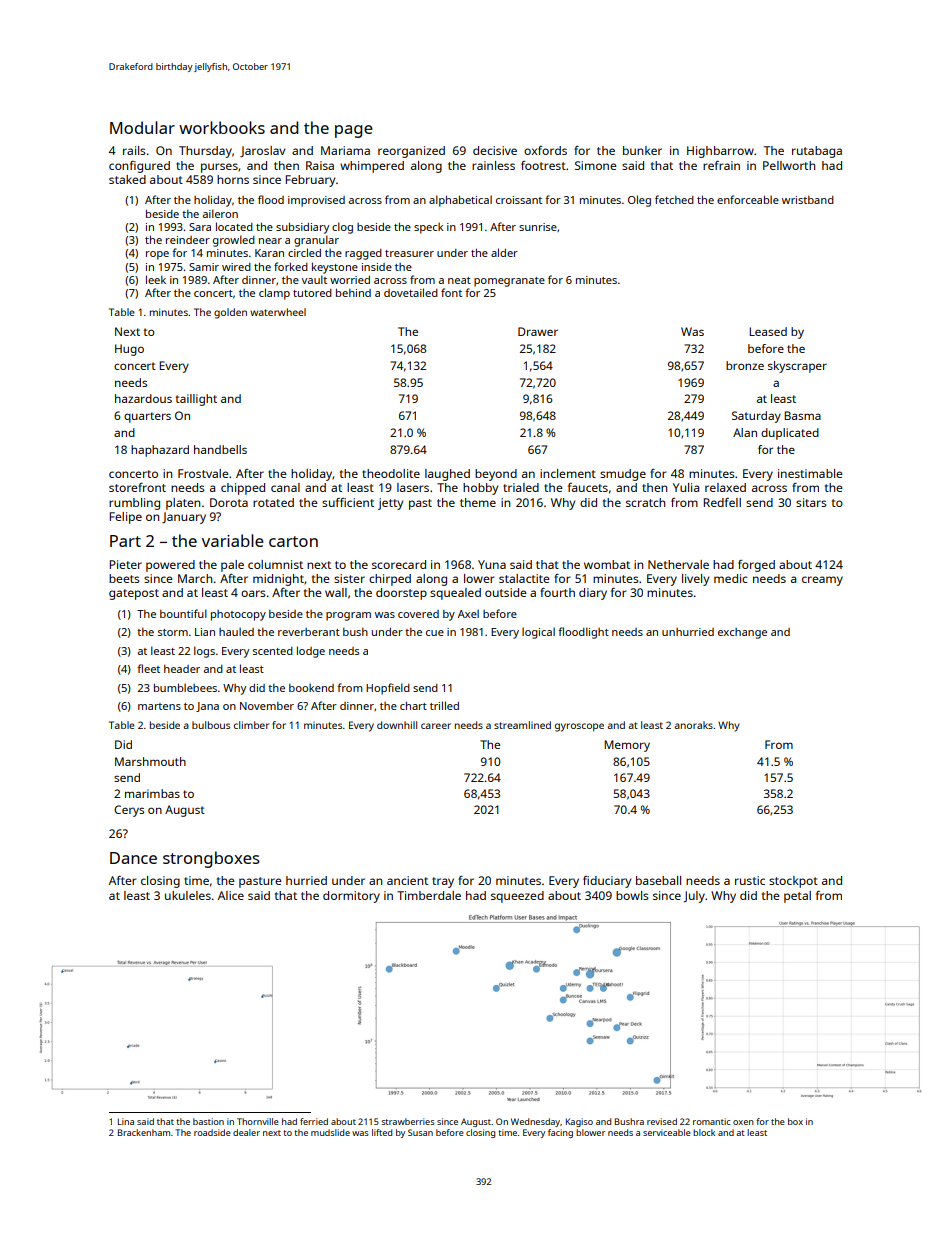 The width and height of the screenshot is (952, 1233). I want to click on beyond, so click(496, 475).
